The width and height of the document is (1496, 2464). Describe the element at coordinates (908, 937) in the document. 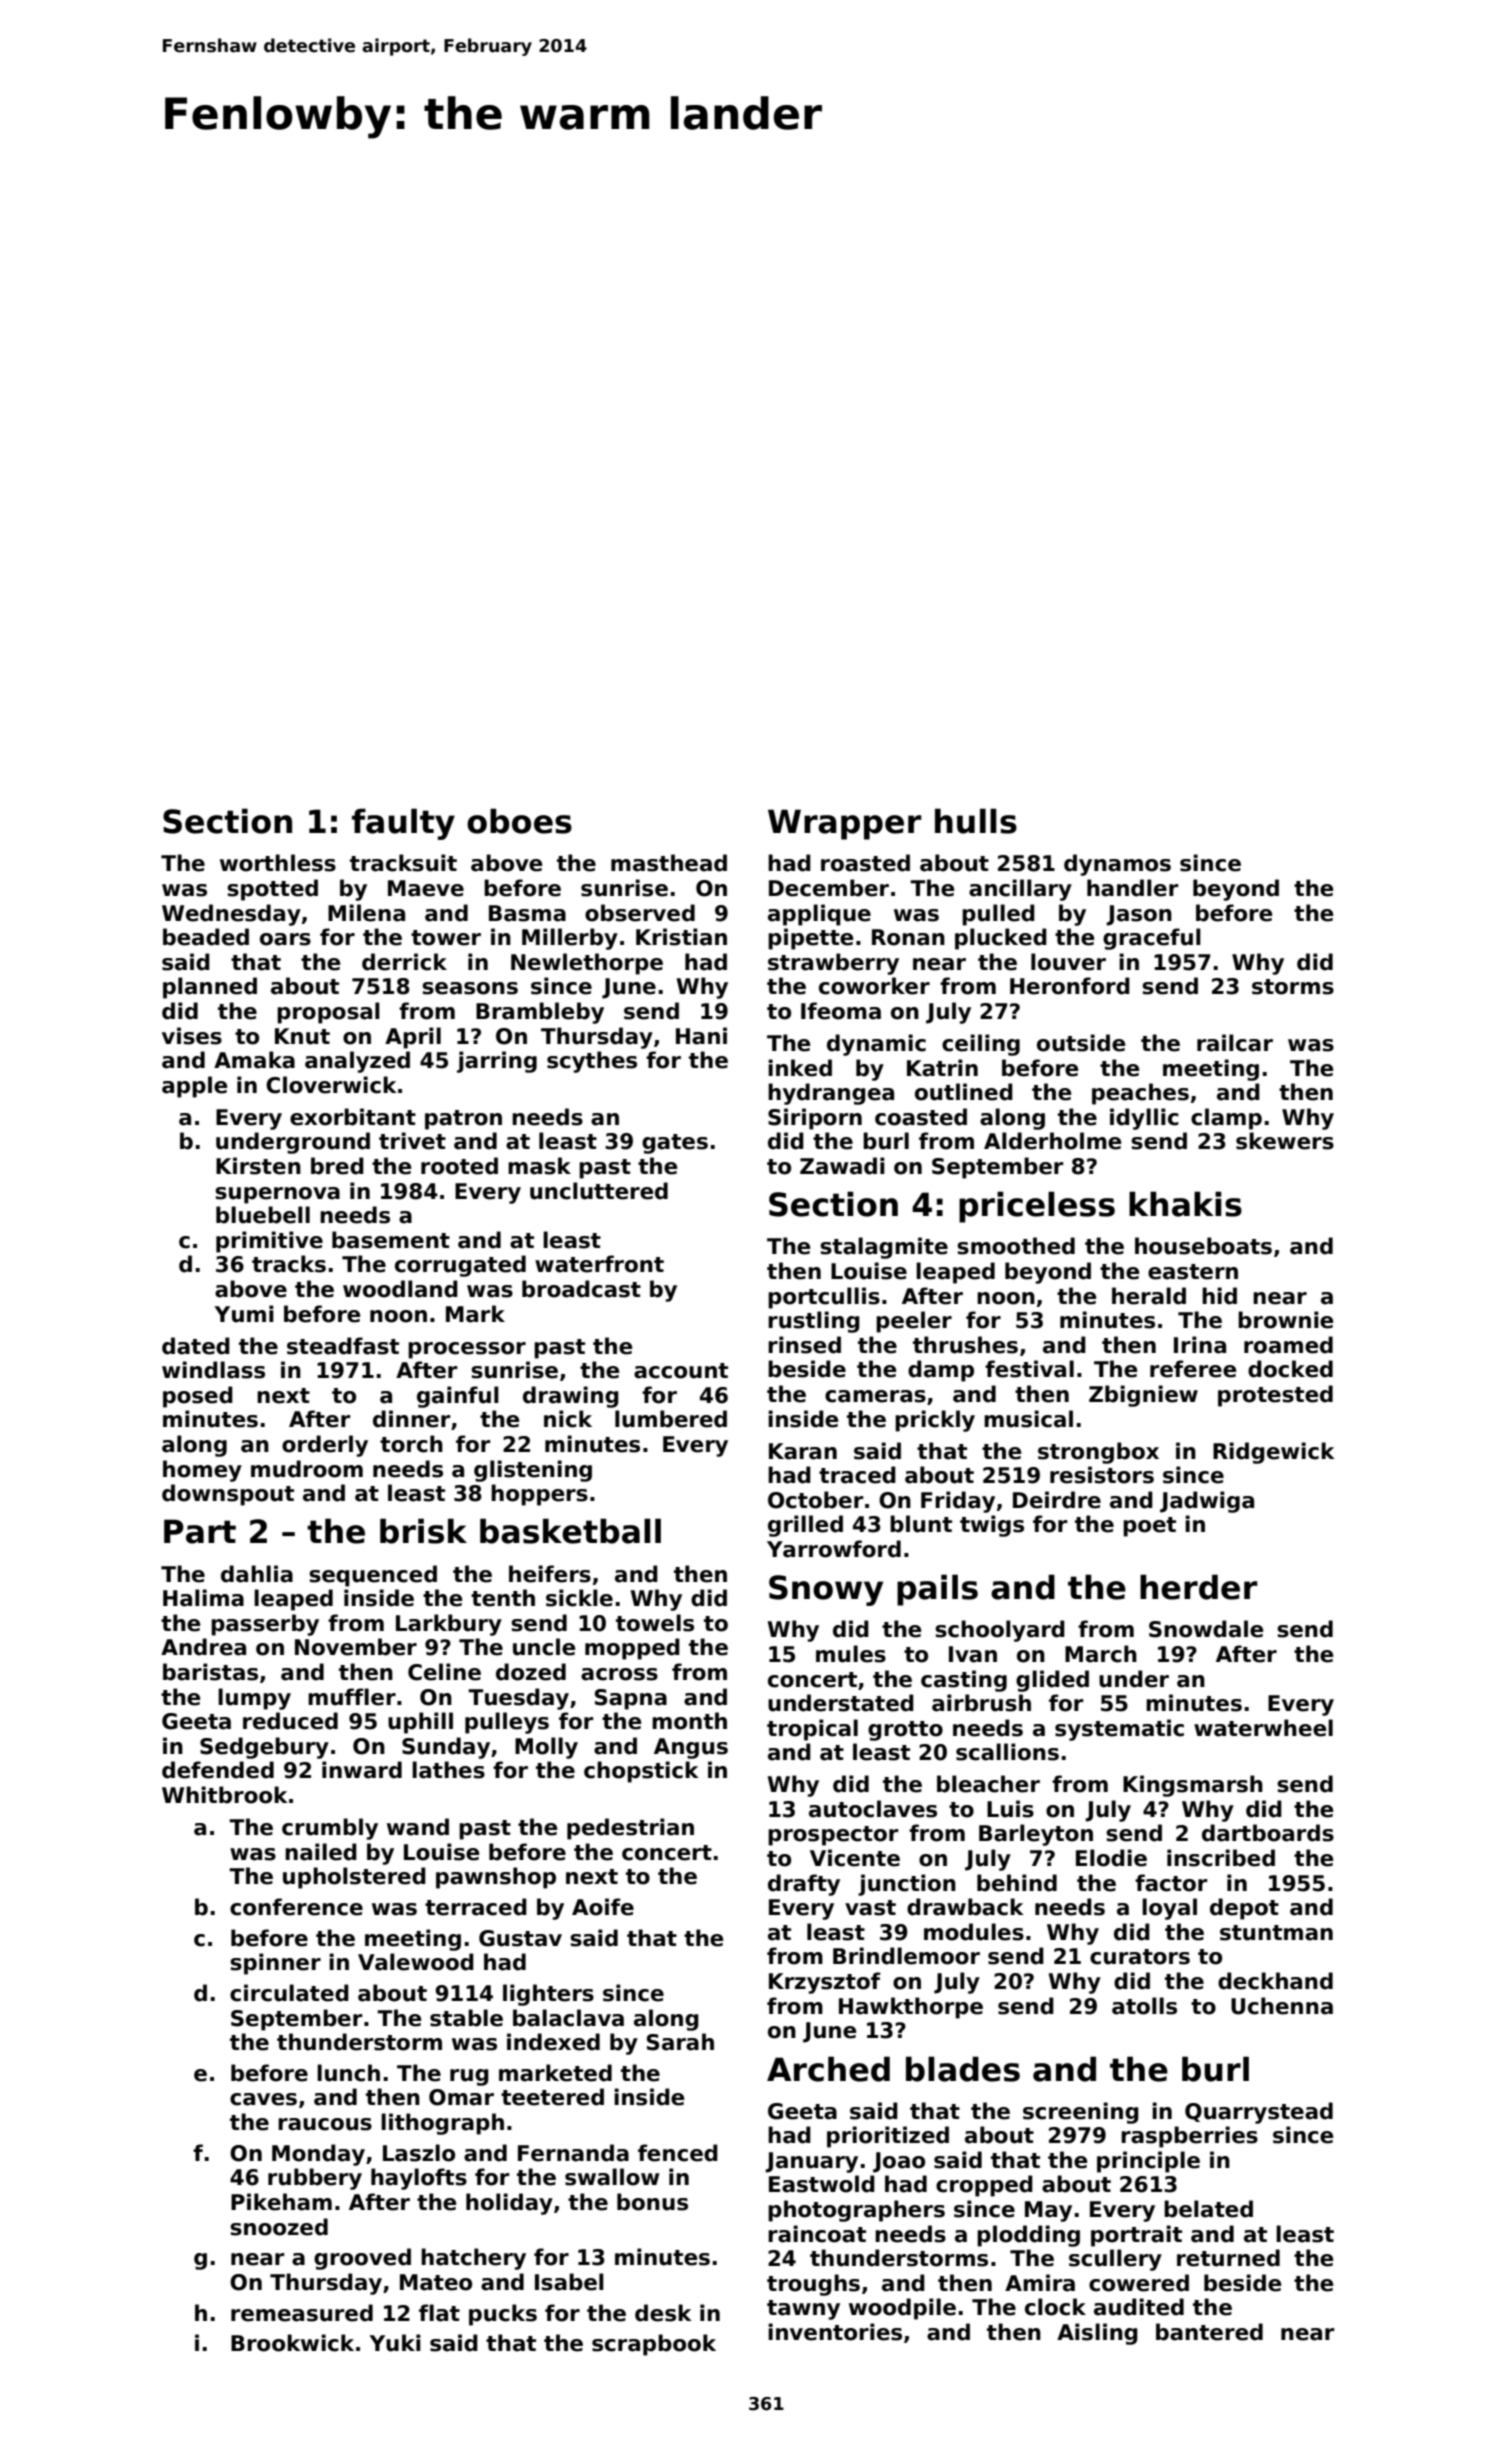

I see `Ronan` at that location.
